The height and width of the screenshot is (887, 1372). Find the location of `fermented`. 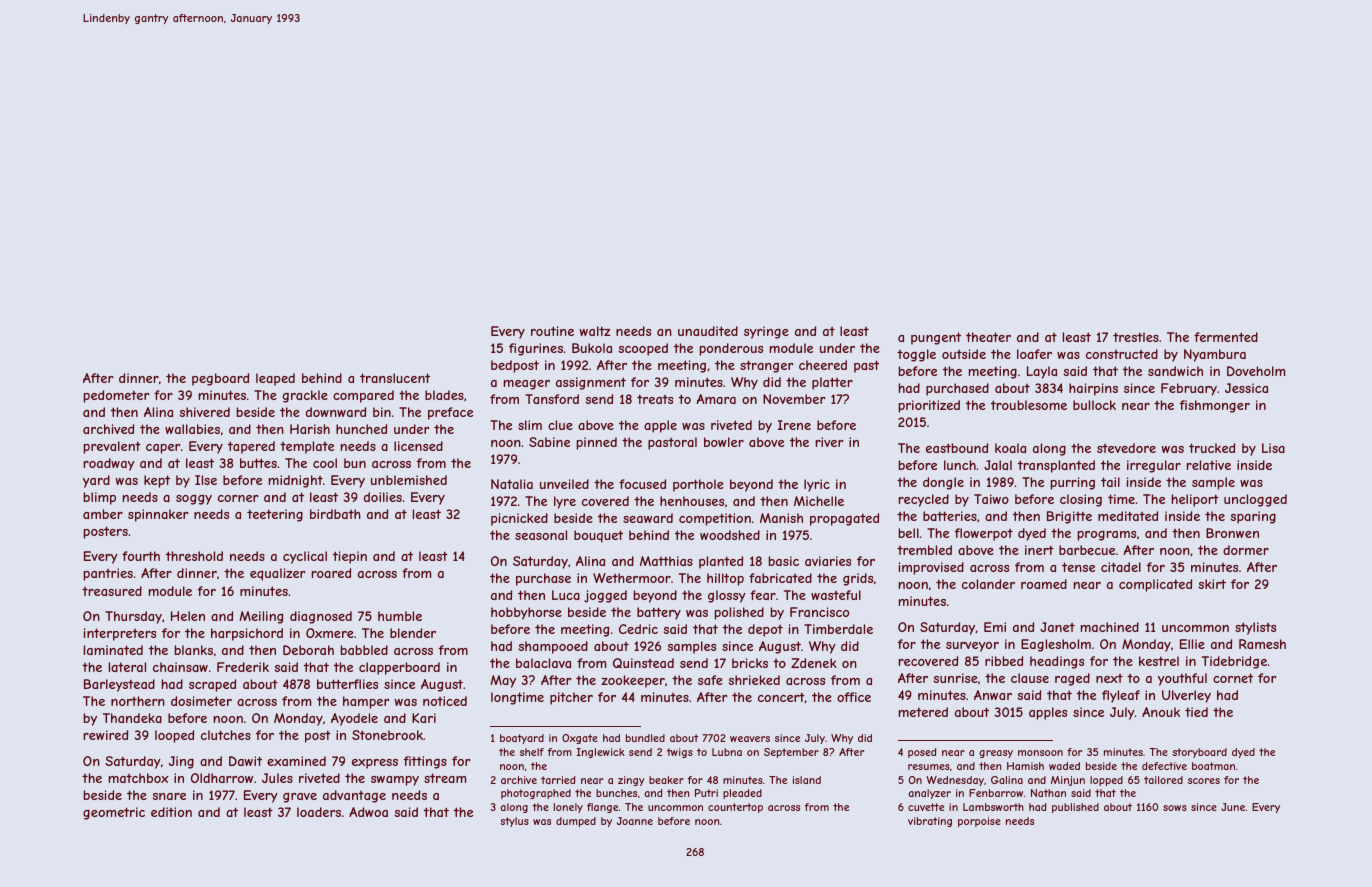

fermented is located at coordinates (1226, 337).
